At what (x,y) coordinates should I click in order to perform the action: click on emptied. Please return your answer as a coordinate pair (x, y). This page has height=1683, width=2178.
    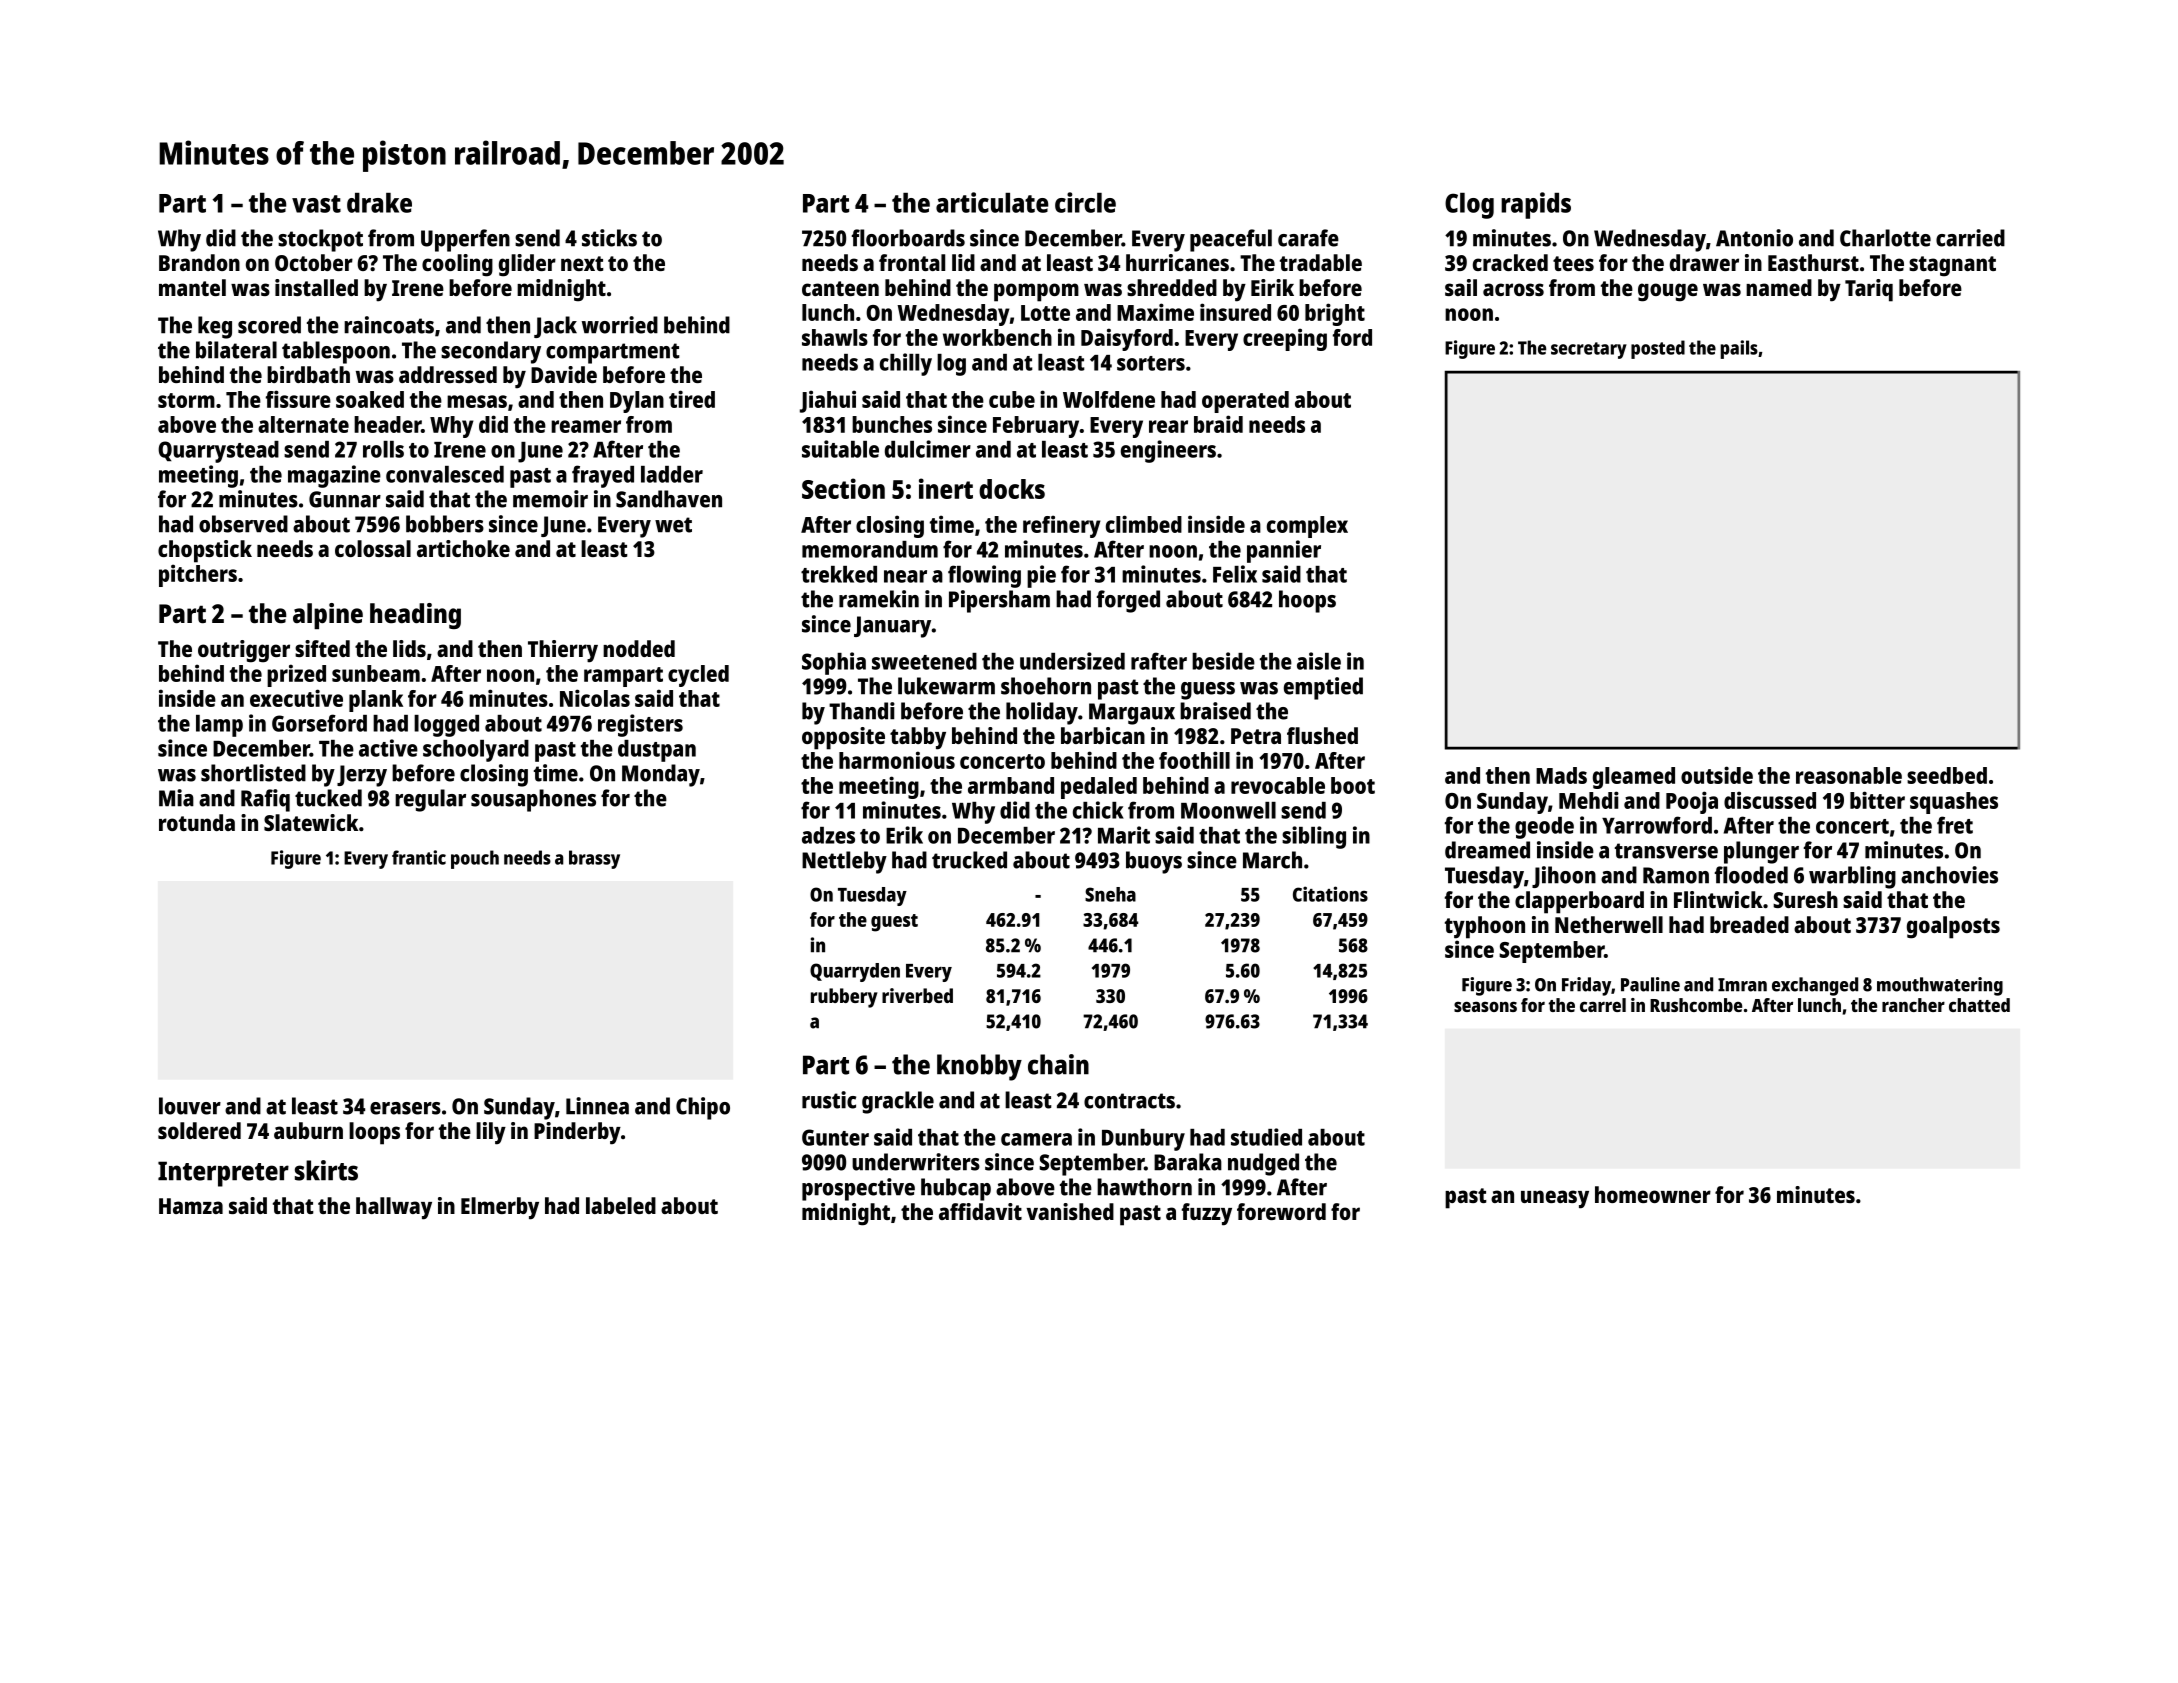
    Looking at the image, I should click on (1323, 688).
